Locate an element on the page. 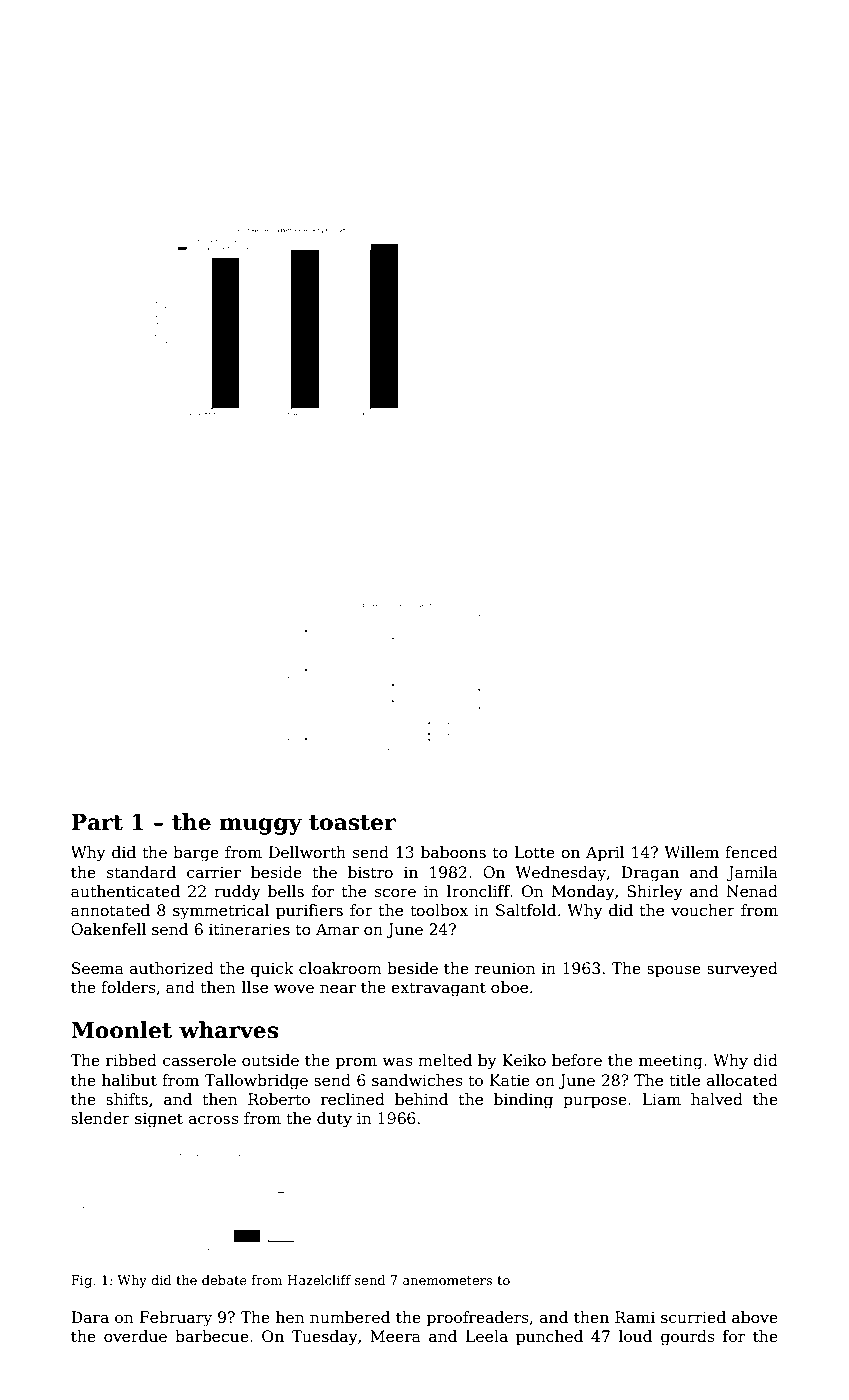 The image size is (849, 1400). Meera is located at coordinates (395, 1336).
